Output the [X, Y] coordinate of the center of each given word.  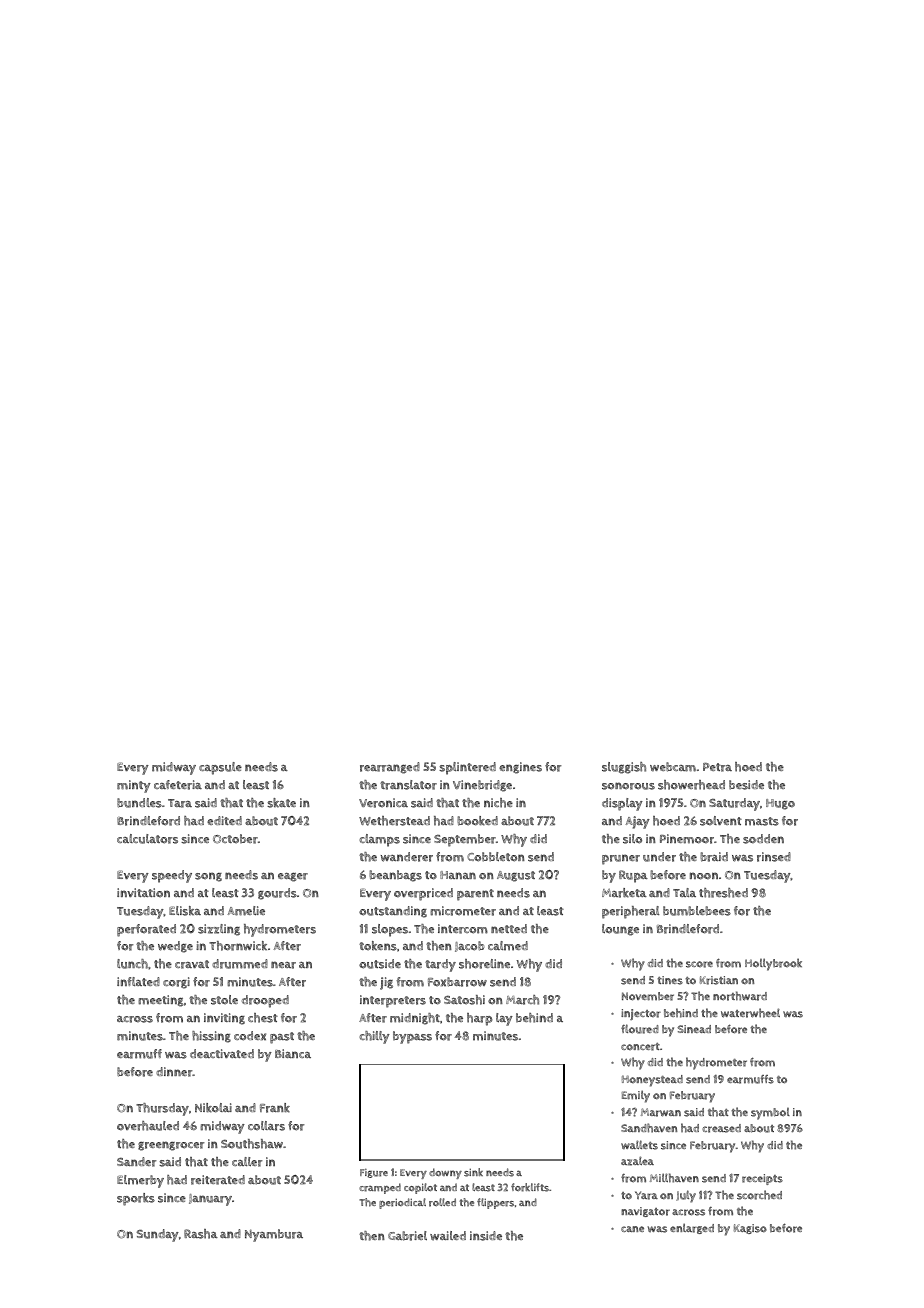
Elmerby [140, 1181]
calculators [147, 839]
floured [640, 1029]
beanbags [395, 876]
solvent [721, 821]
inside [486, 1236]
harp [480, 1019]
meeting [161, 1001]
